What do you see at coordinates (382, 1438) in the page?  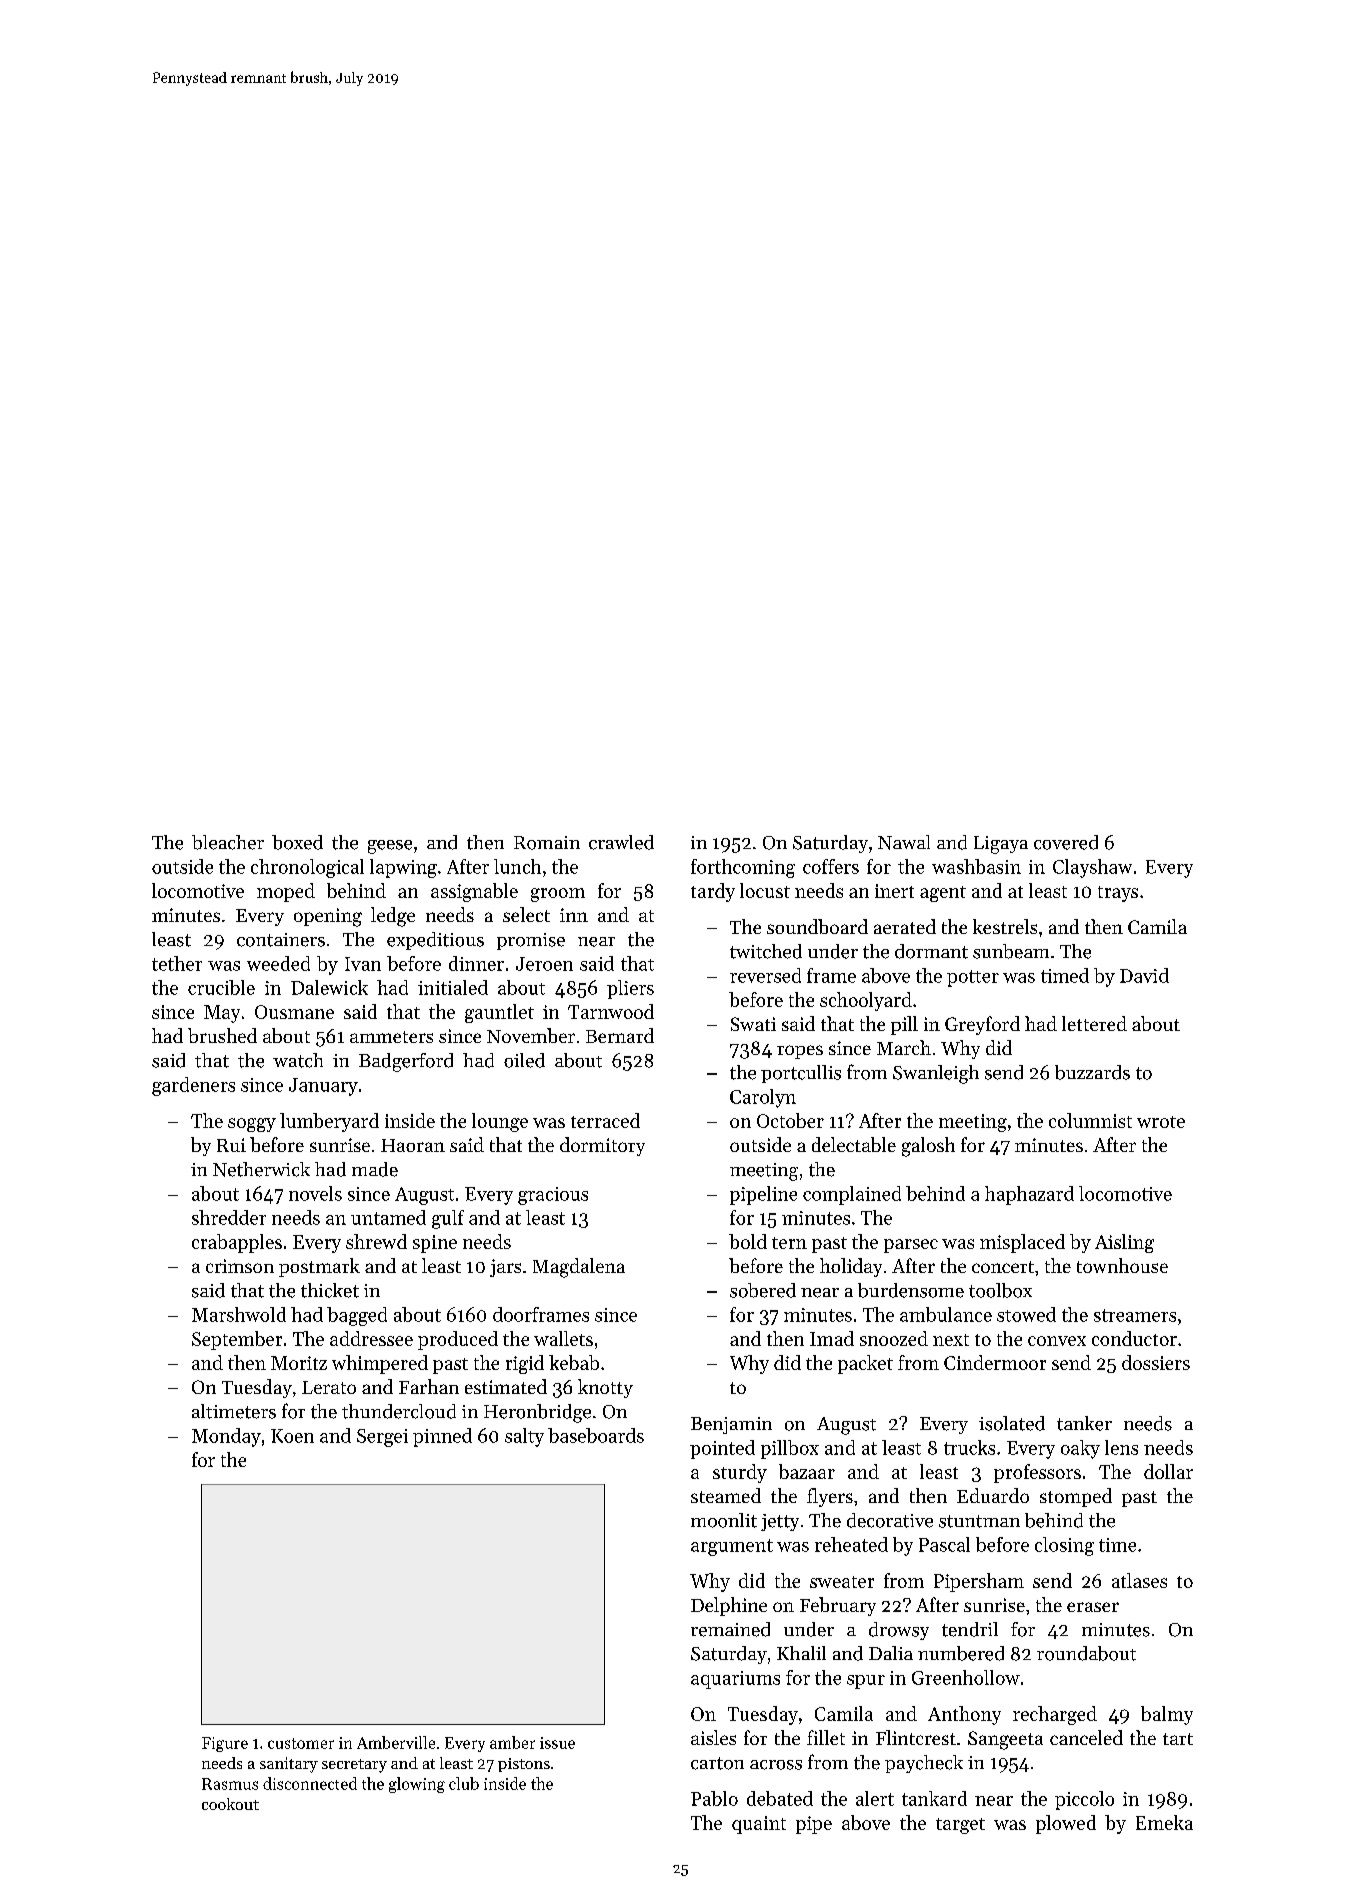 I see `Sergei` at bounding box center [382, 1438].
